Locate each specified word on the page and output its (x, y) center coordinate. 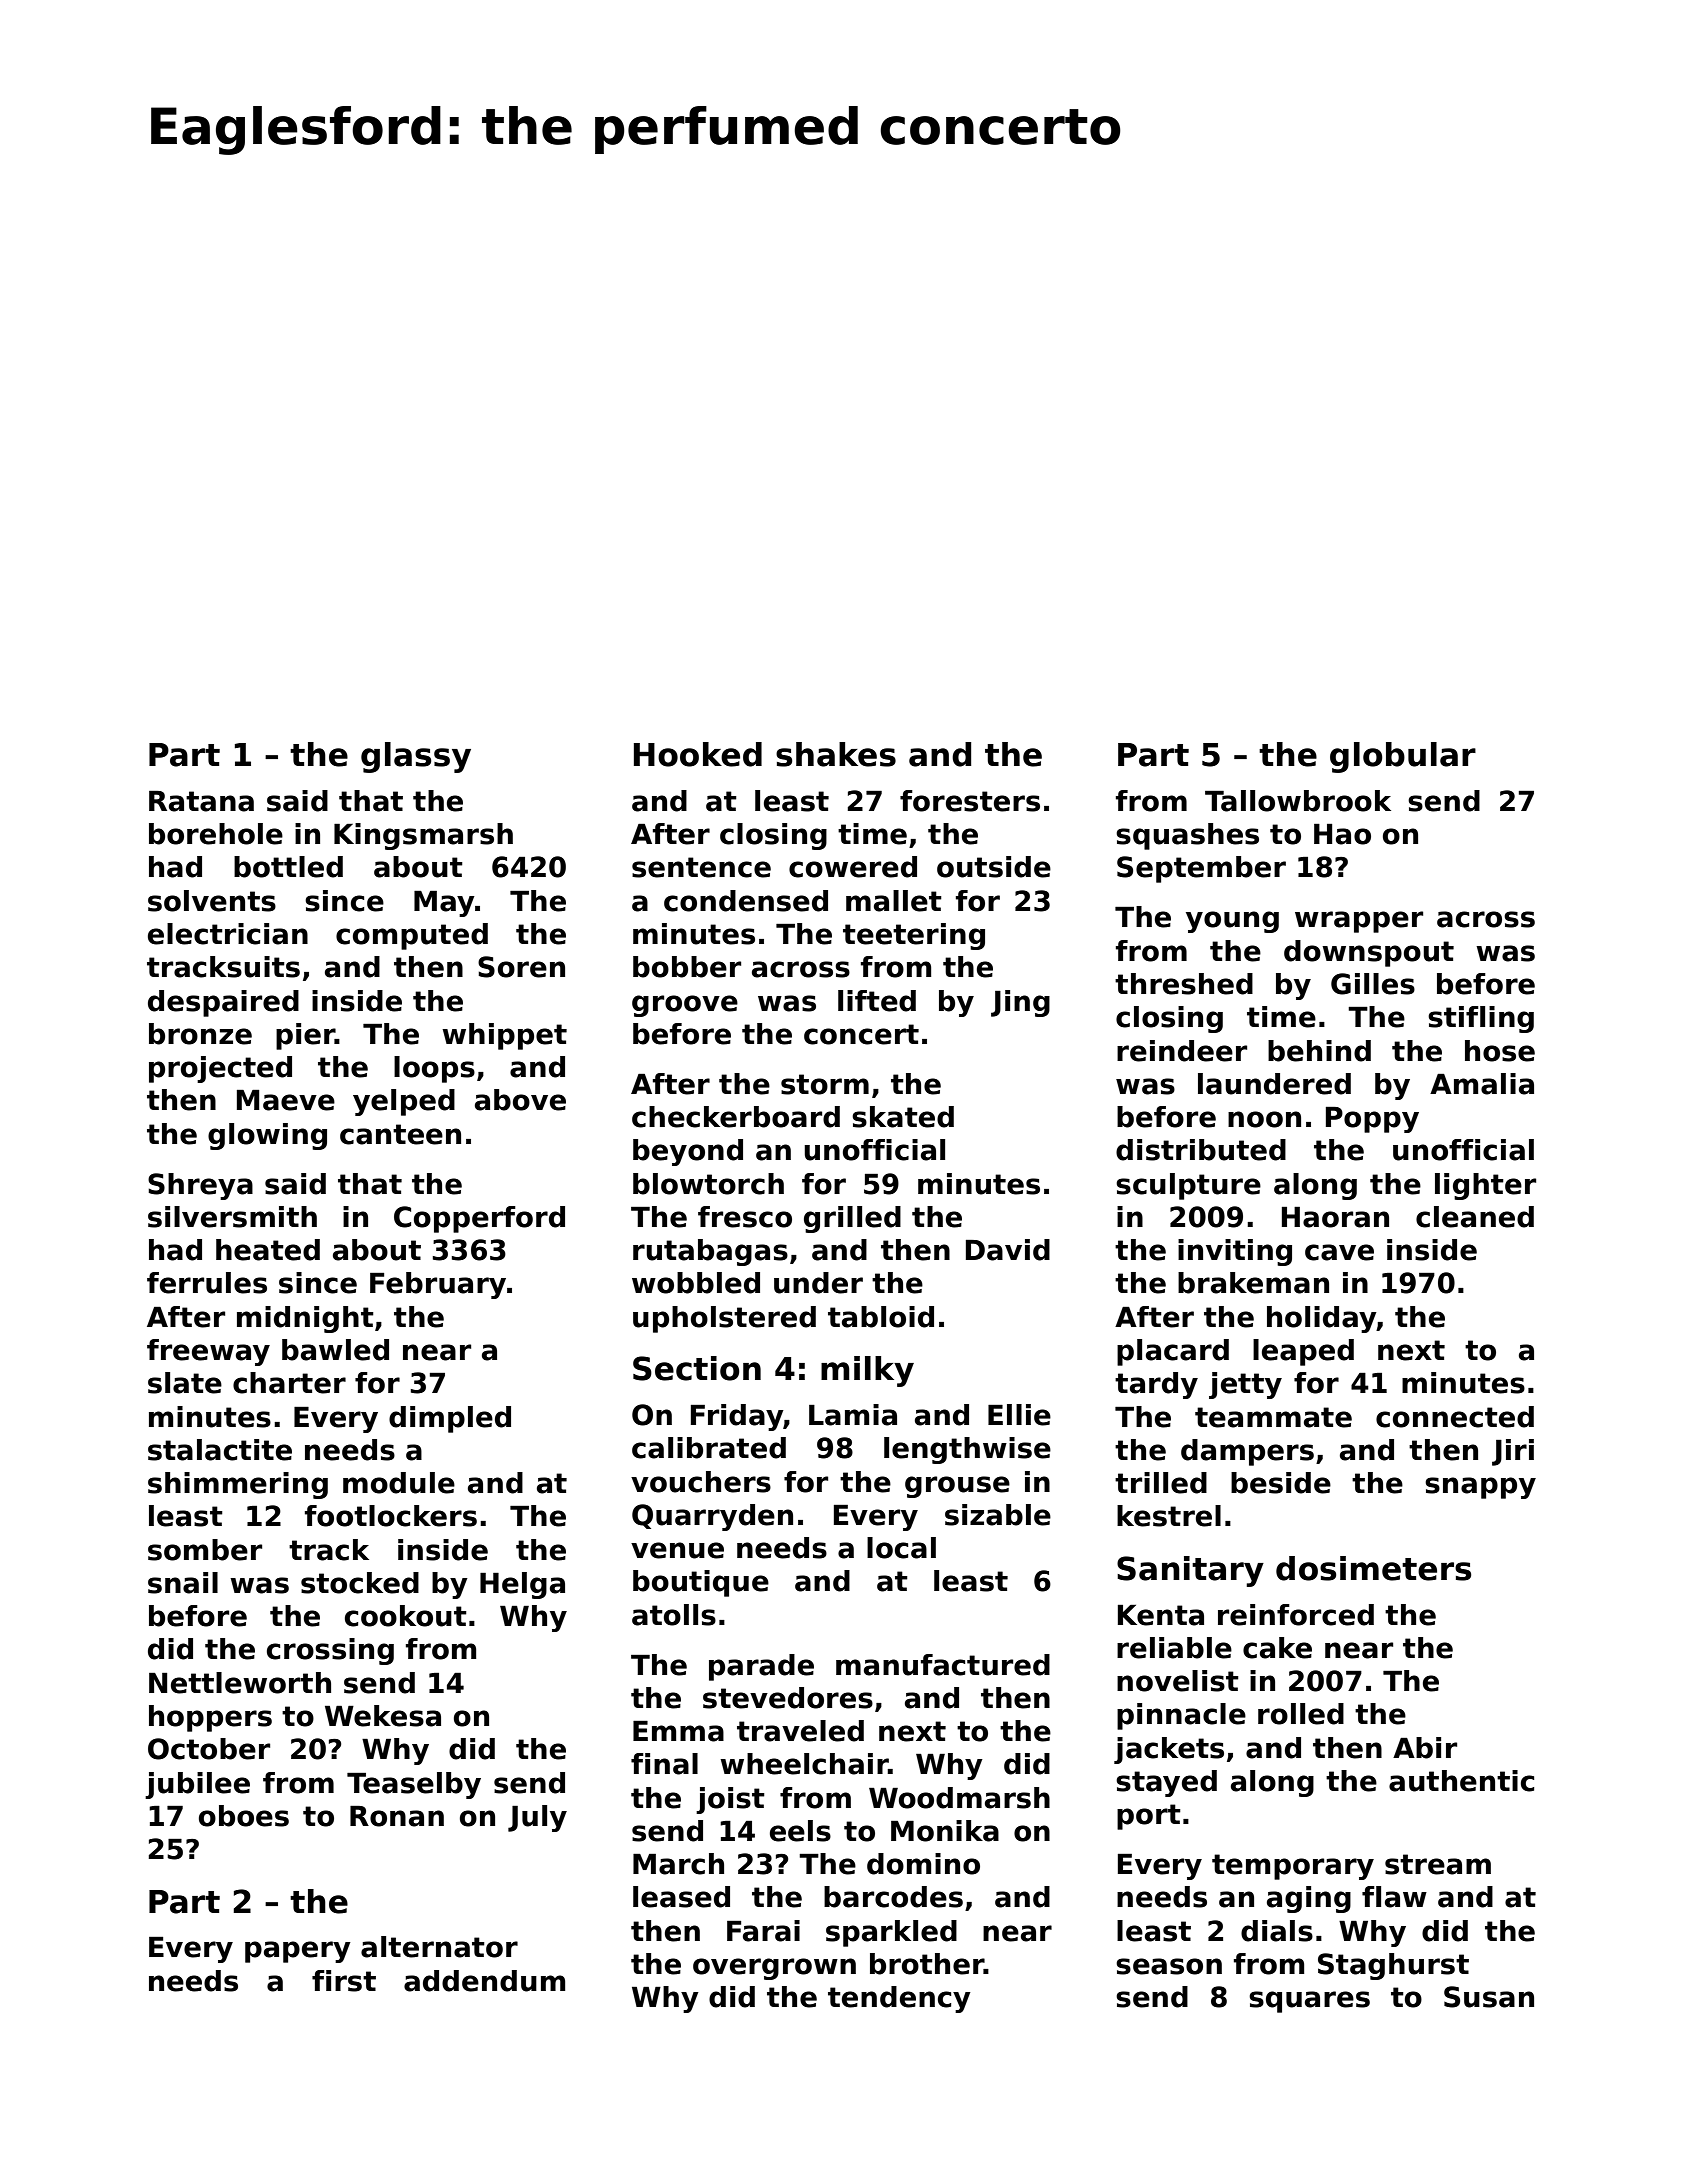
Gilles (1373, 984)
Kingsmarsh (423, 836)
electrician (228, 934)
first (344, 1981)
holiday (1322, 1319)
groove (685, 1006)
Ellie (1019, 1415)
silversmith (232, 1217)
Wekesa (383, 1716)
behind (1319, 1051)
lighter (1485, 1186)
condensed (746, 901)
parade (761, 1667)
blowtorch (708, 1184)
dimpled (450, 1419)
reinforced (1296, 1615)
